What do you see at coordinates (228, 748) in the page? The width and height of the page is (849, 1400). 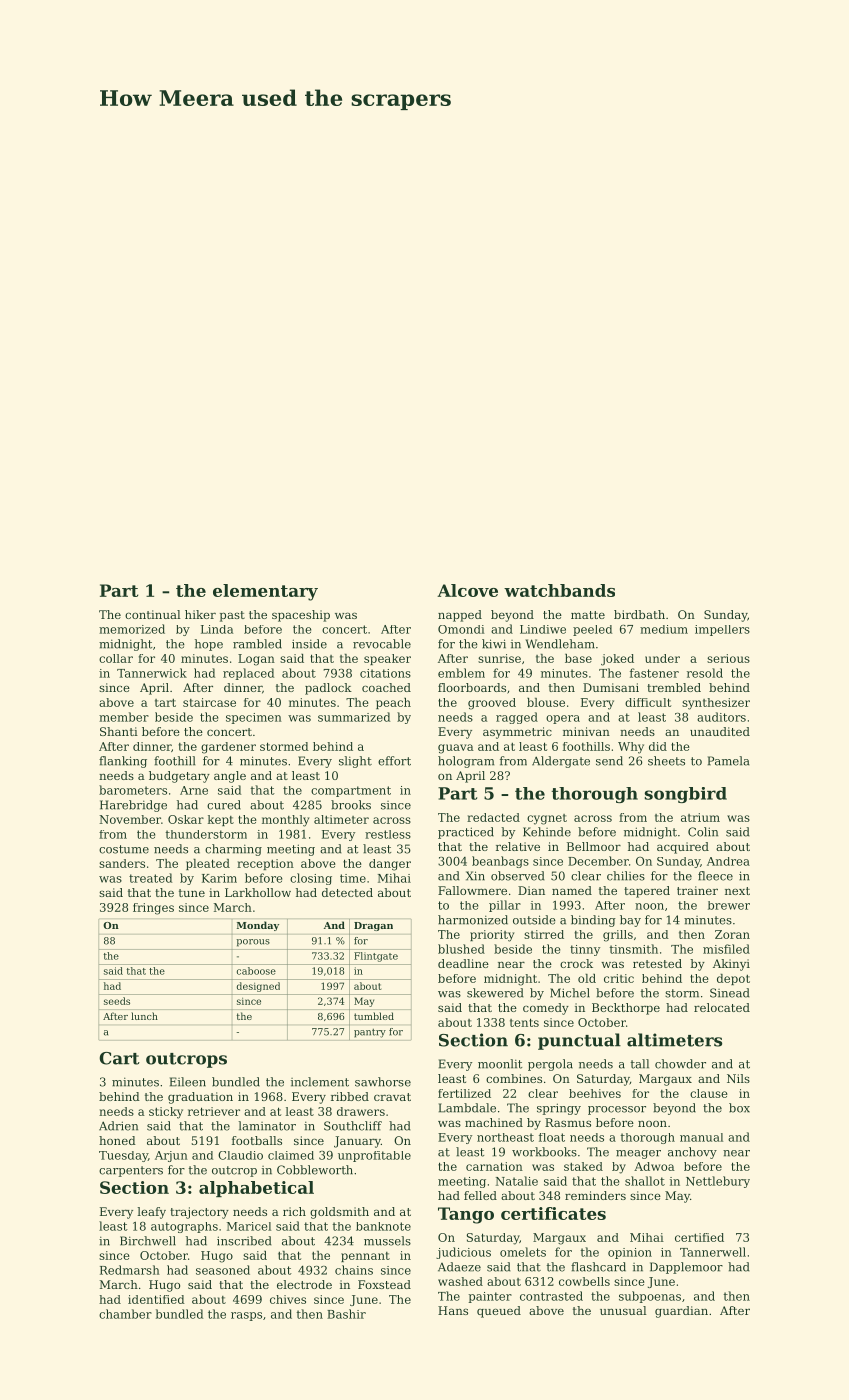 I see `gardener` at bounding box center [228, 748].
